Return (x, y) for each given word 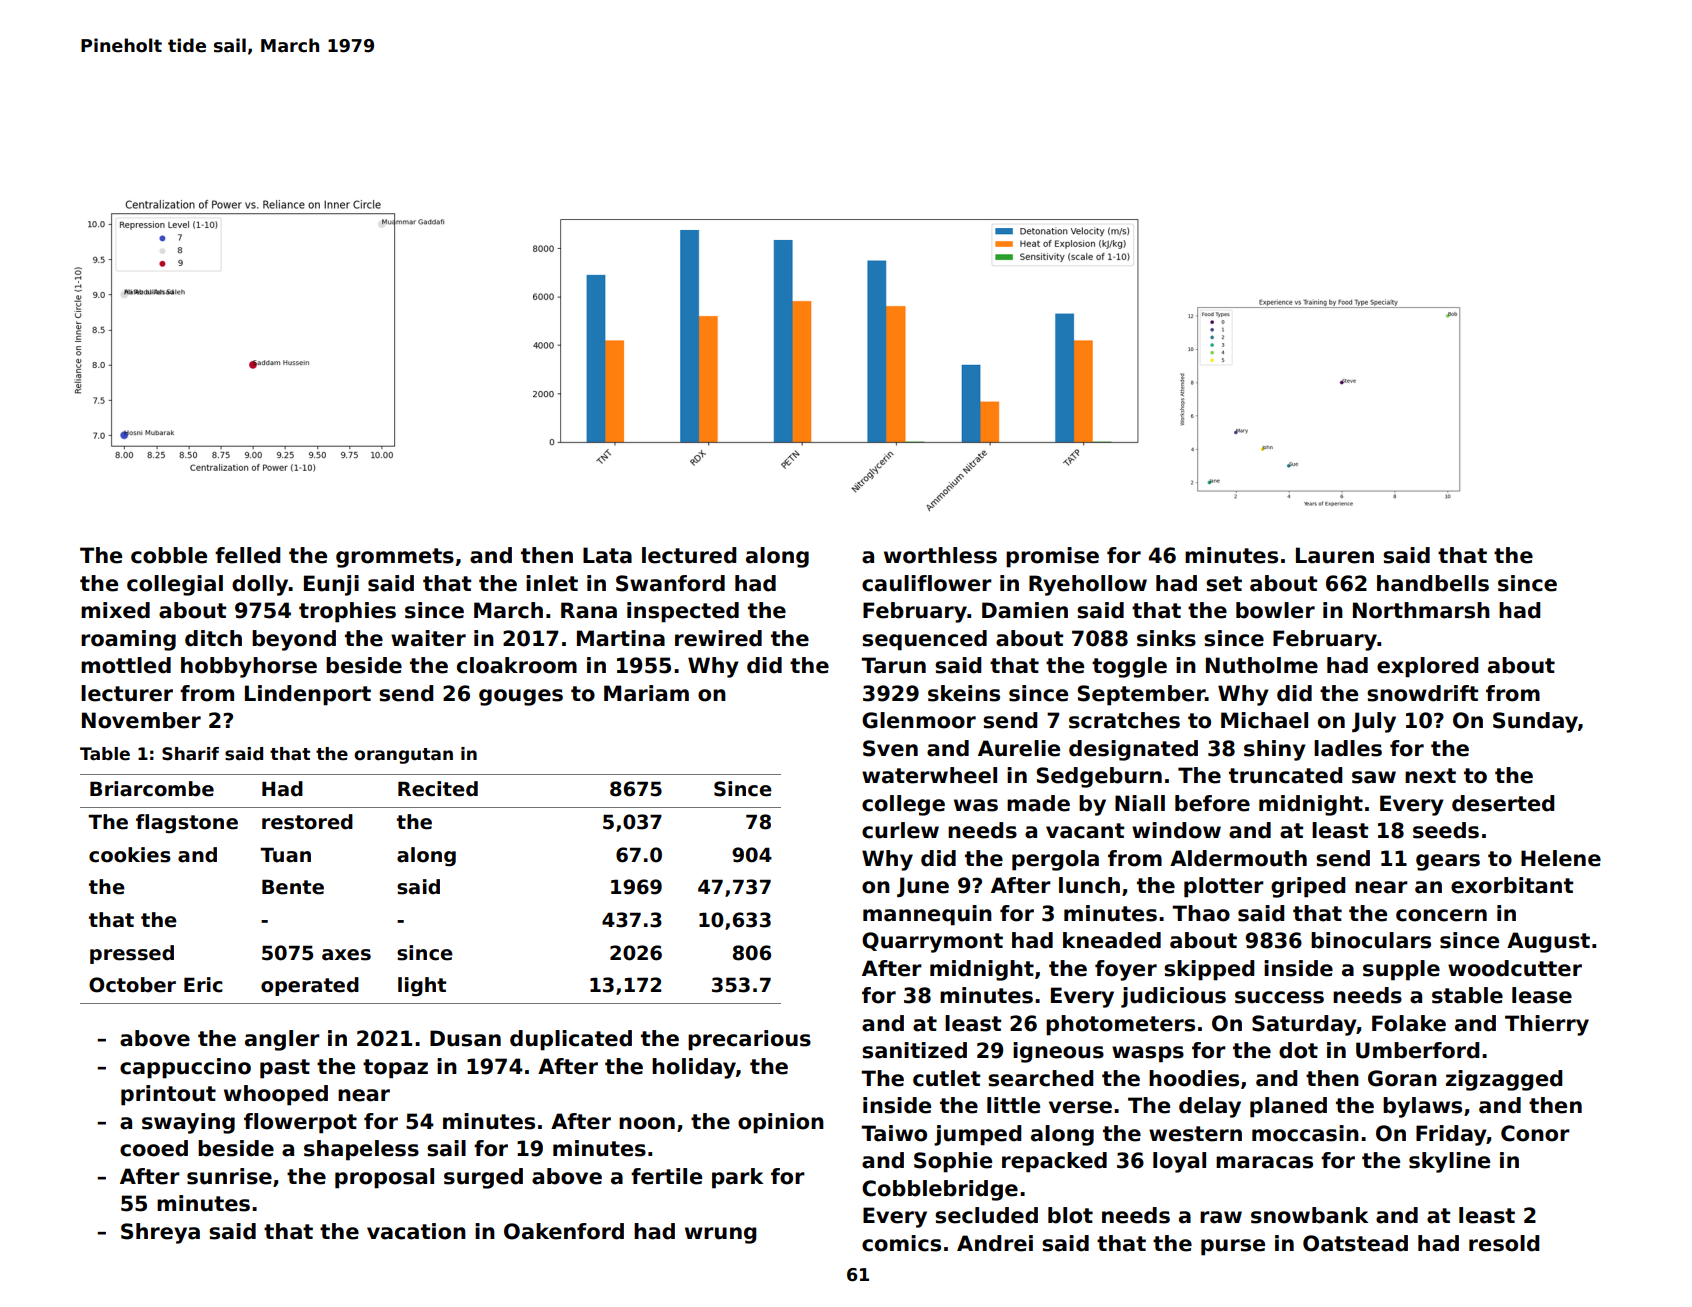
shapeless (361, 1150)
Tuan (285, 855)
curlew (900, 830)
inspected (683, 612)
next (1430, 776)
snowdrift (1422, 693)
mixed (115, 610)
